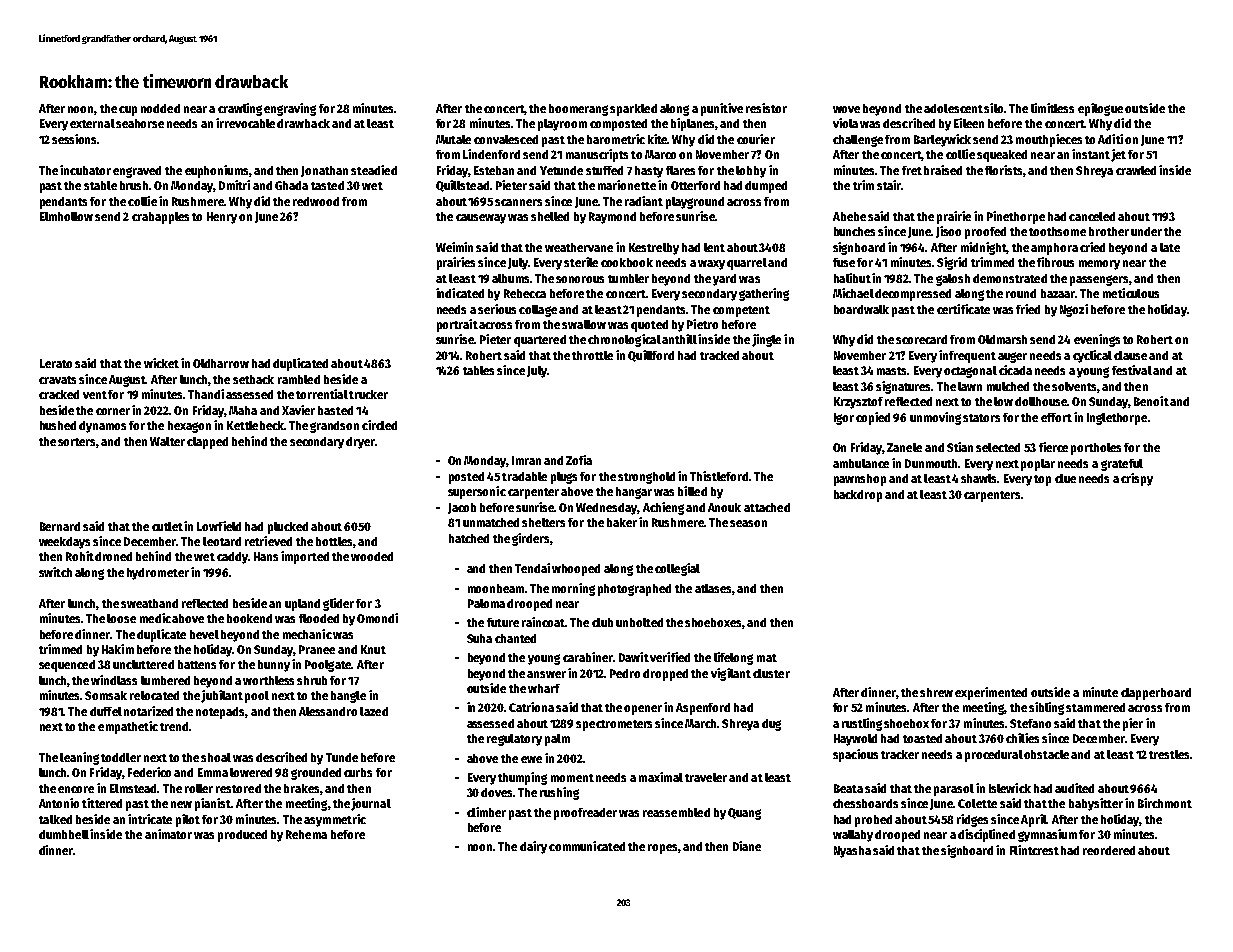 The height and width of the image is (952, 1233). Describe the element at coordinates (1058, 293) in the image. I see `bazaar` at that location.
